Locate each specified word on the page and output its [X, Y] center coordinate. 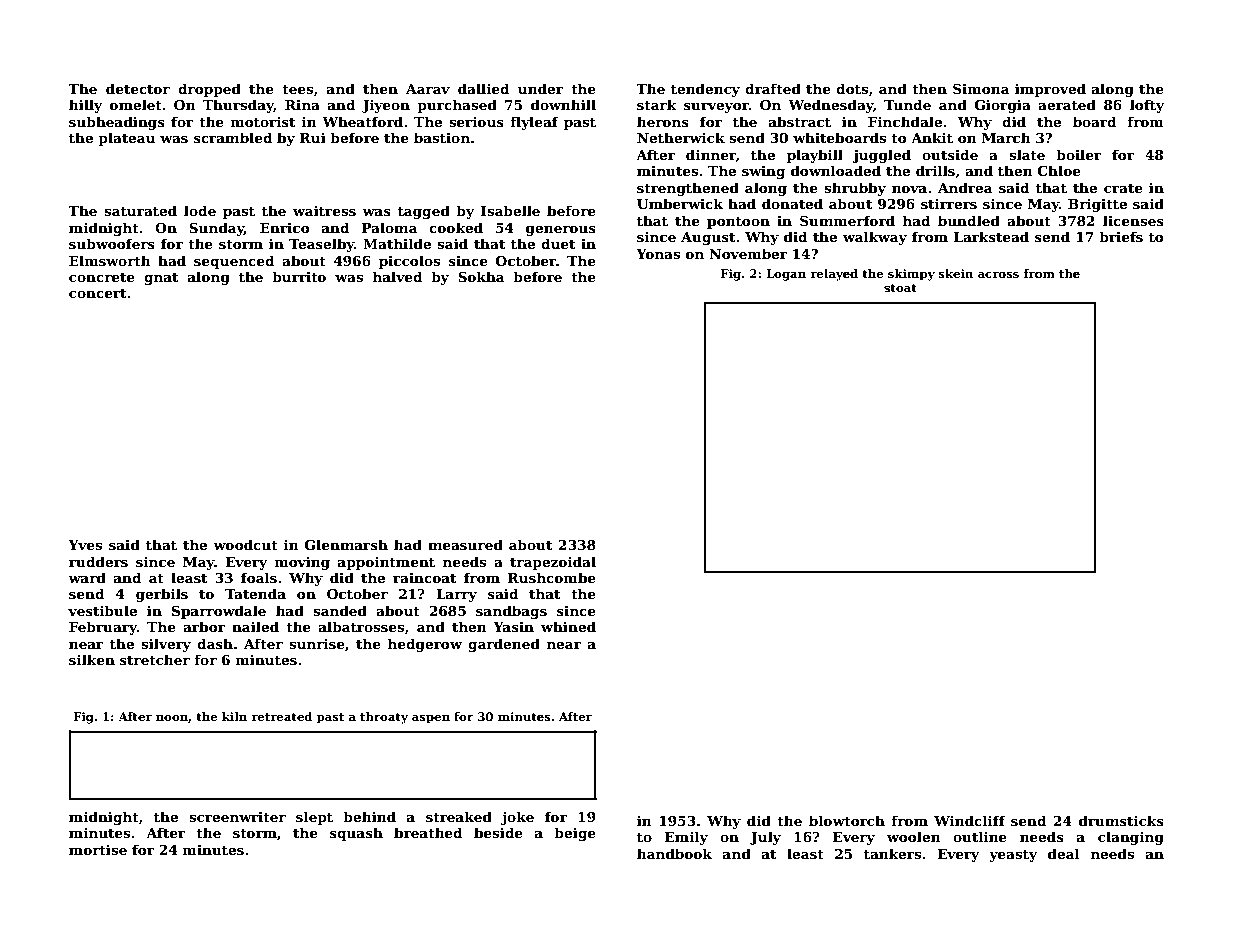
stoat [900, 288]
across [998, 275]
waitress [324, 211]
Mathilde [397, 243]
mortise [98, 850]
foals [259, 577]
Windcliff [970, 820]
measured [465, 544]
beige [575, 834]
